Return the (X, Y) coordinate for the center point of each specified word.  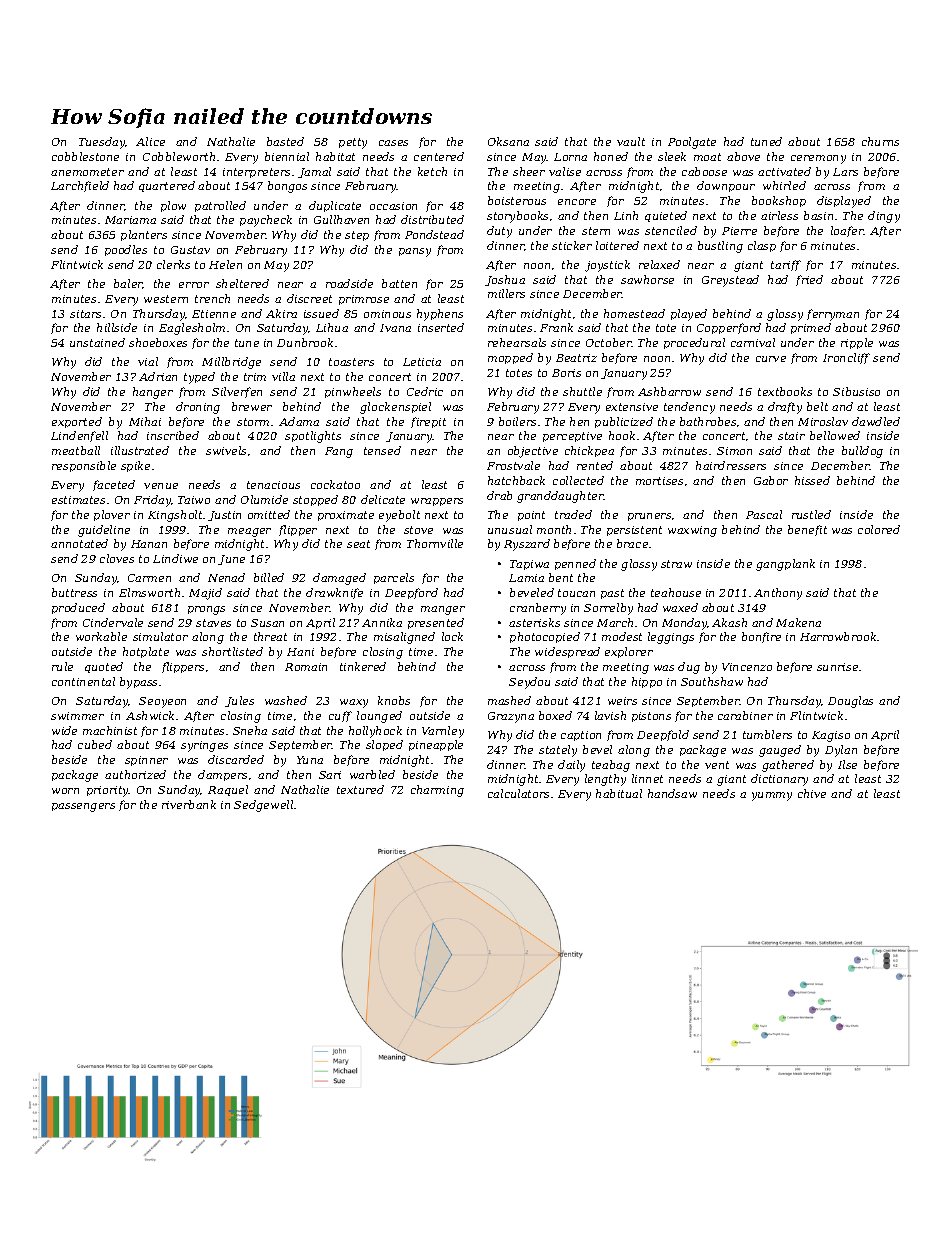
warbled (372, 774)
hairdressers (731, 465)
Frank (556, 327)
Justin (224, 516)
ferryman (833, 315)
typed (199, 378)
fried (809, 280)
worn (65, 791)
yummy (772, 796)
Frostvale (513, 465)
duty (499, 232)
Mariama (130, 220)
